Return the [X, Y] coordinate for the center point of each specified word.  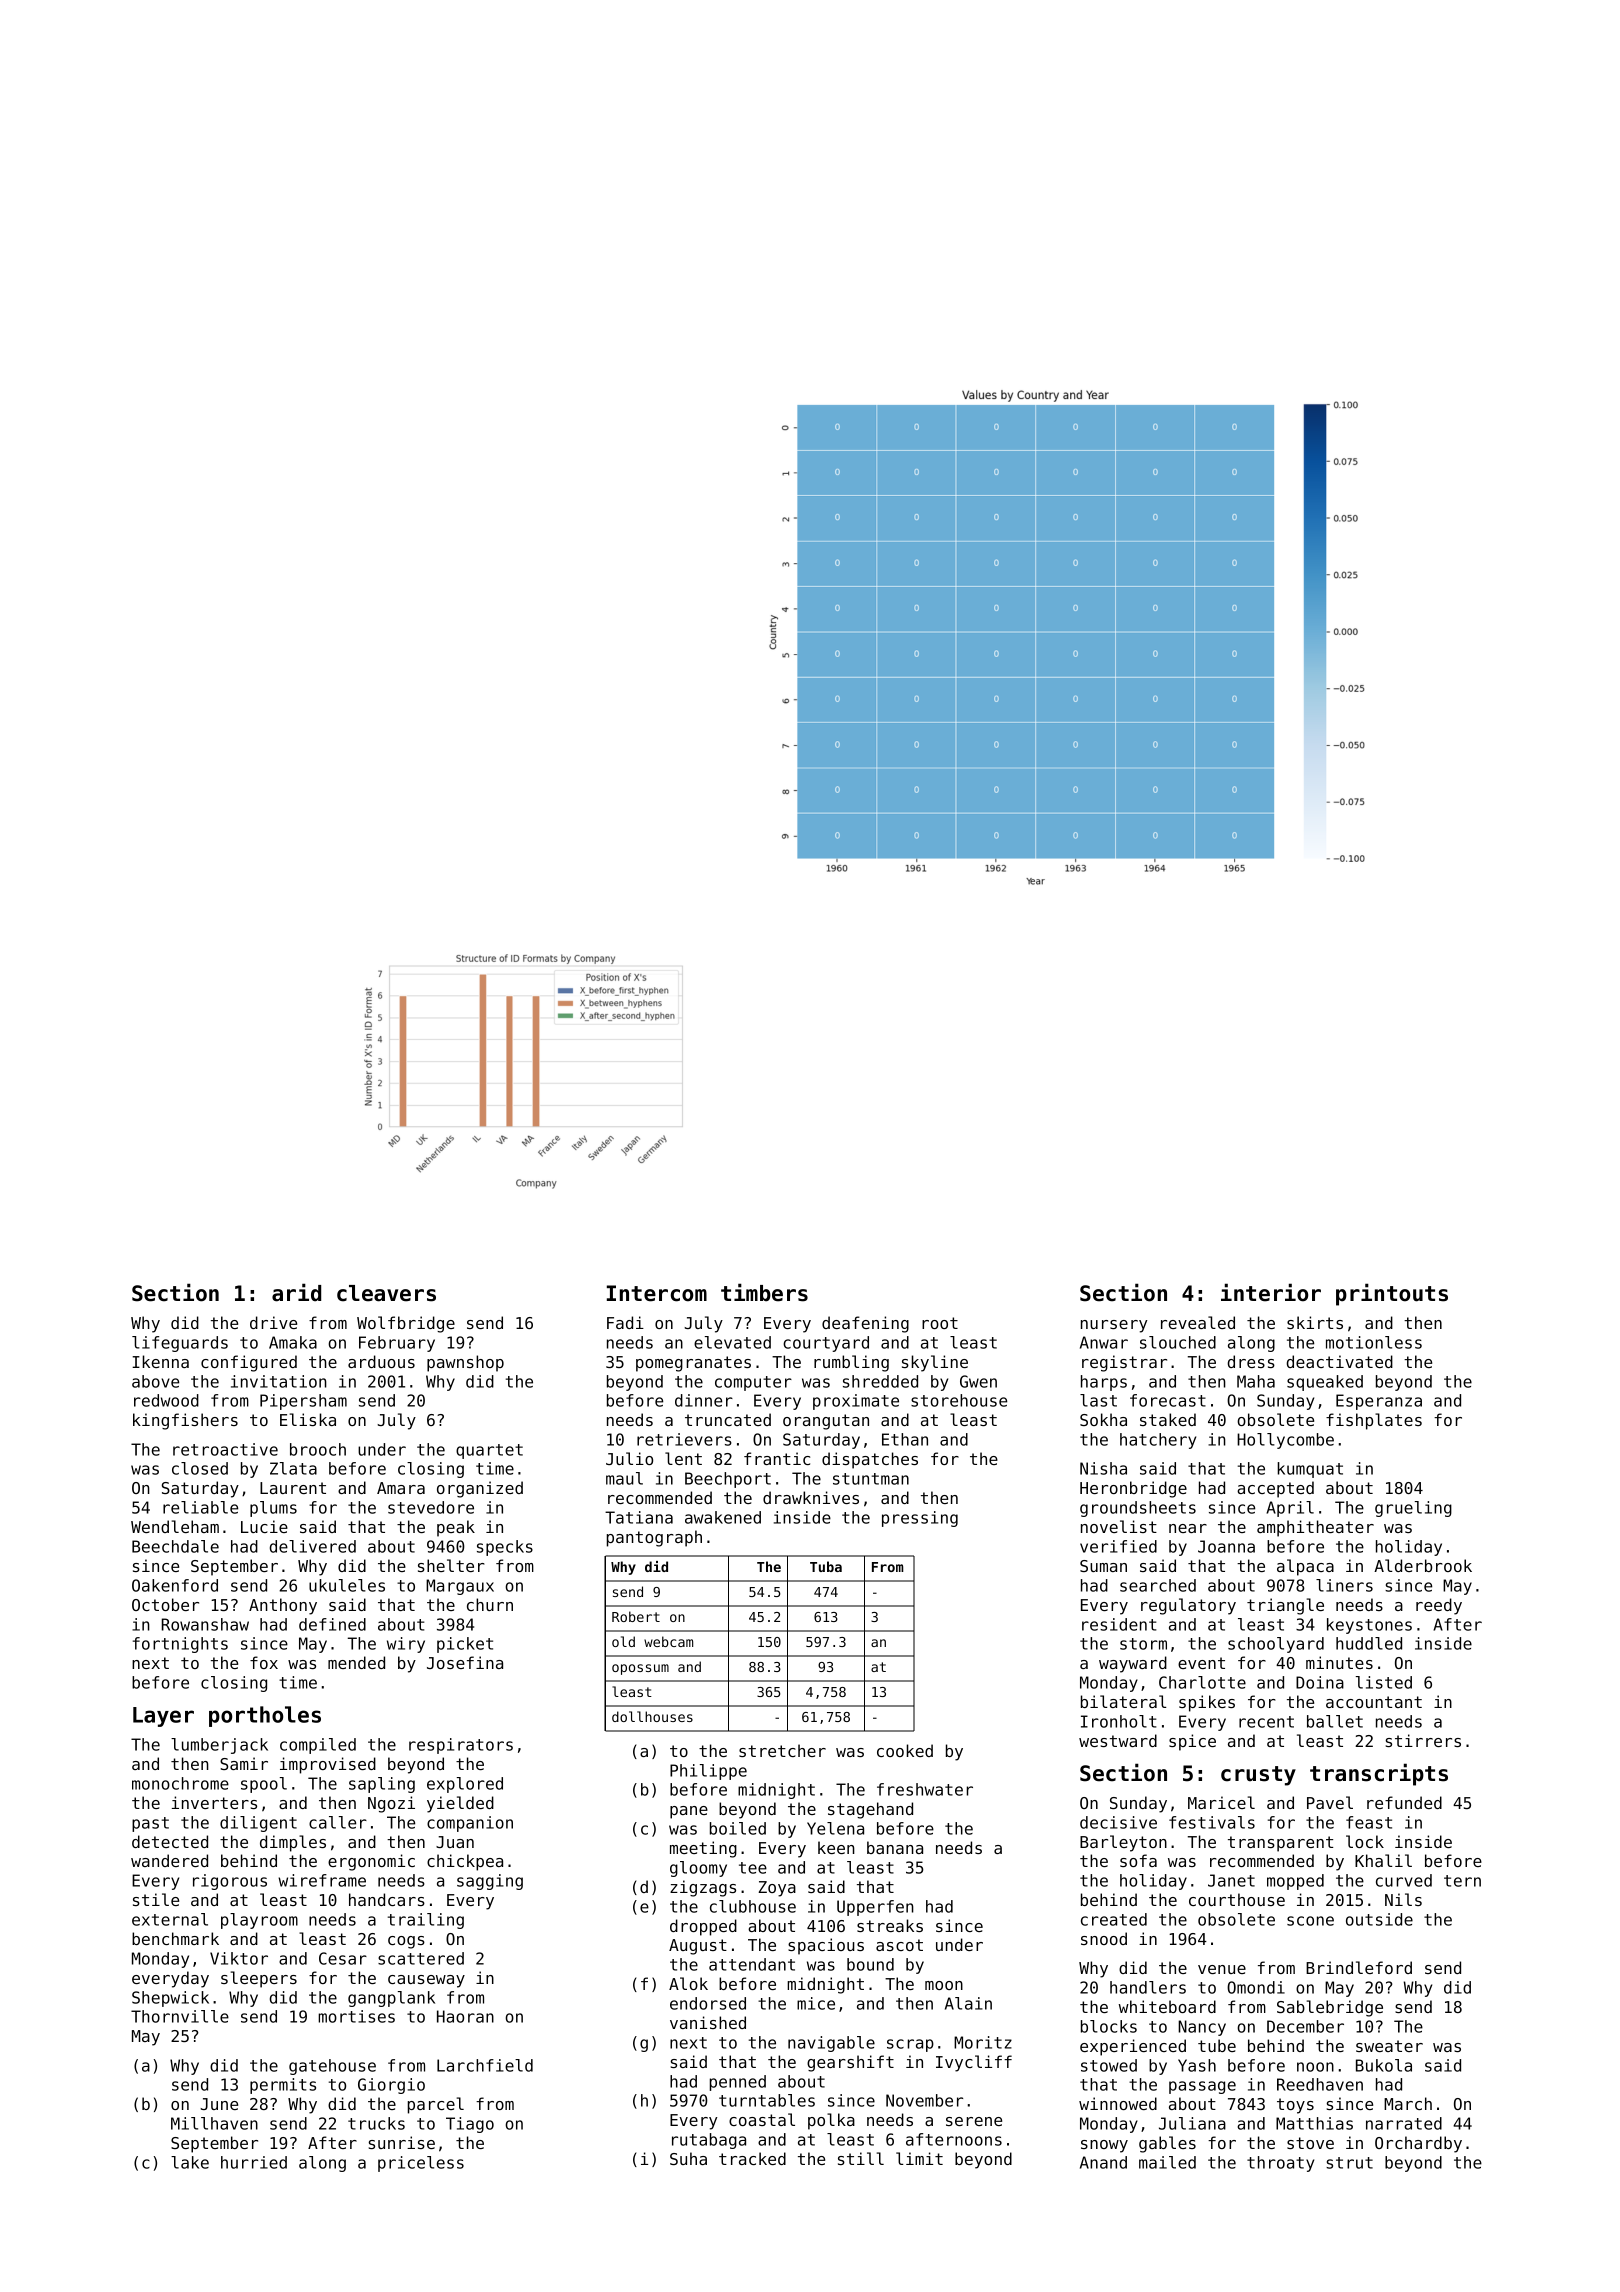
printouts [1392, 1294]
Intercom [657, 1293]
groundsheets [1138, 1509]
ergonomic [371, 1862]
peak [456, 1528]
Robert [636, 1616]
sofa [1138, 1860]
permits [283, 2086]
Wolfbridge [406, 1324]
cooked [905, 1750]
